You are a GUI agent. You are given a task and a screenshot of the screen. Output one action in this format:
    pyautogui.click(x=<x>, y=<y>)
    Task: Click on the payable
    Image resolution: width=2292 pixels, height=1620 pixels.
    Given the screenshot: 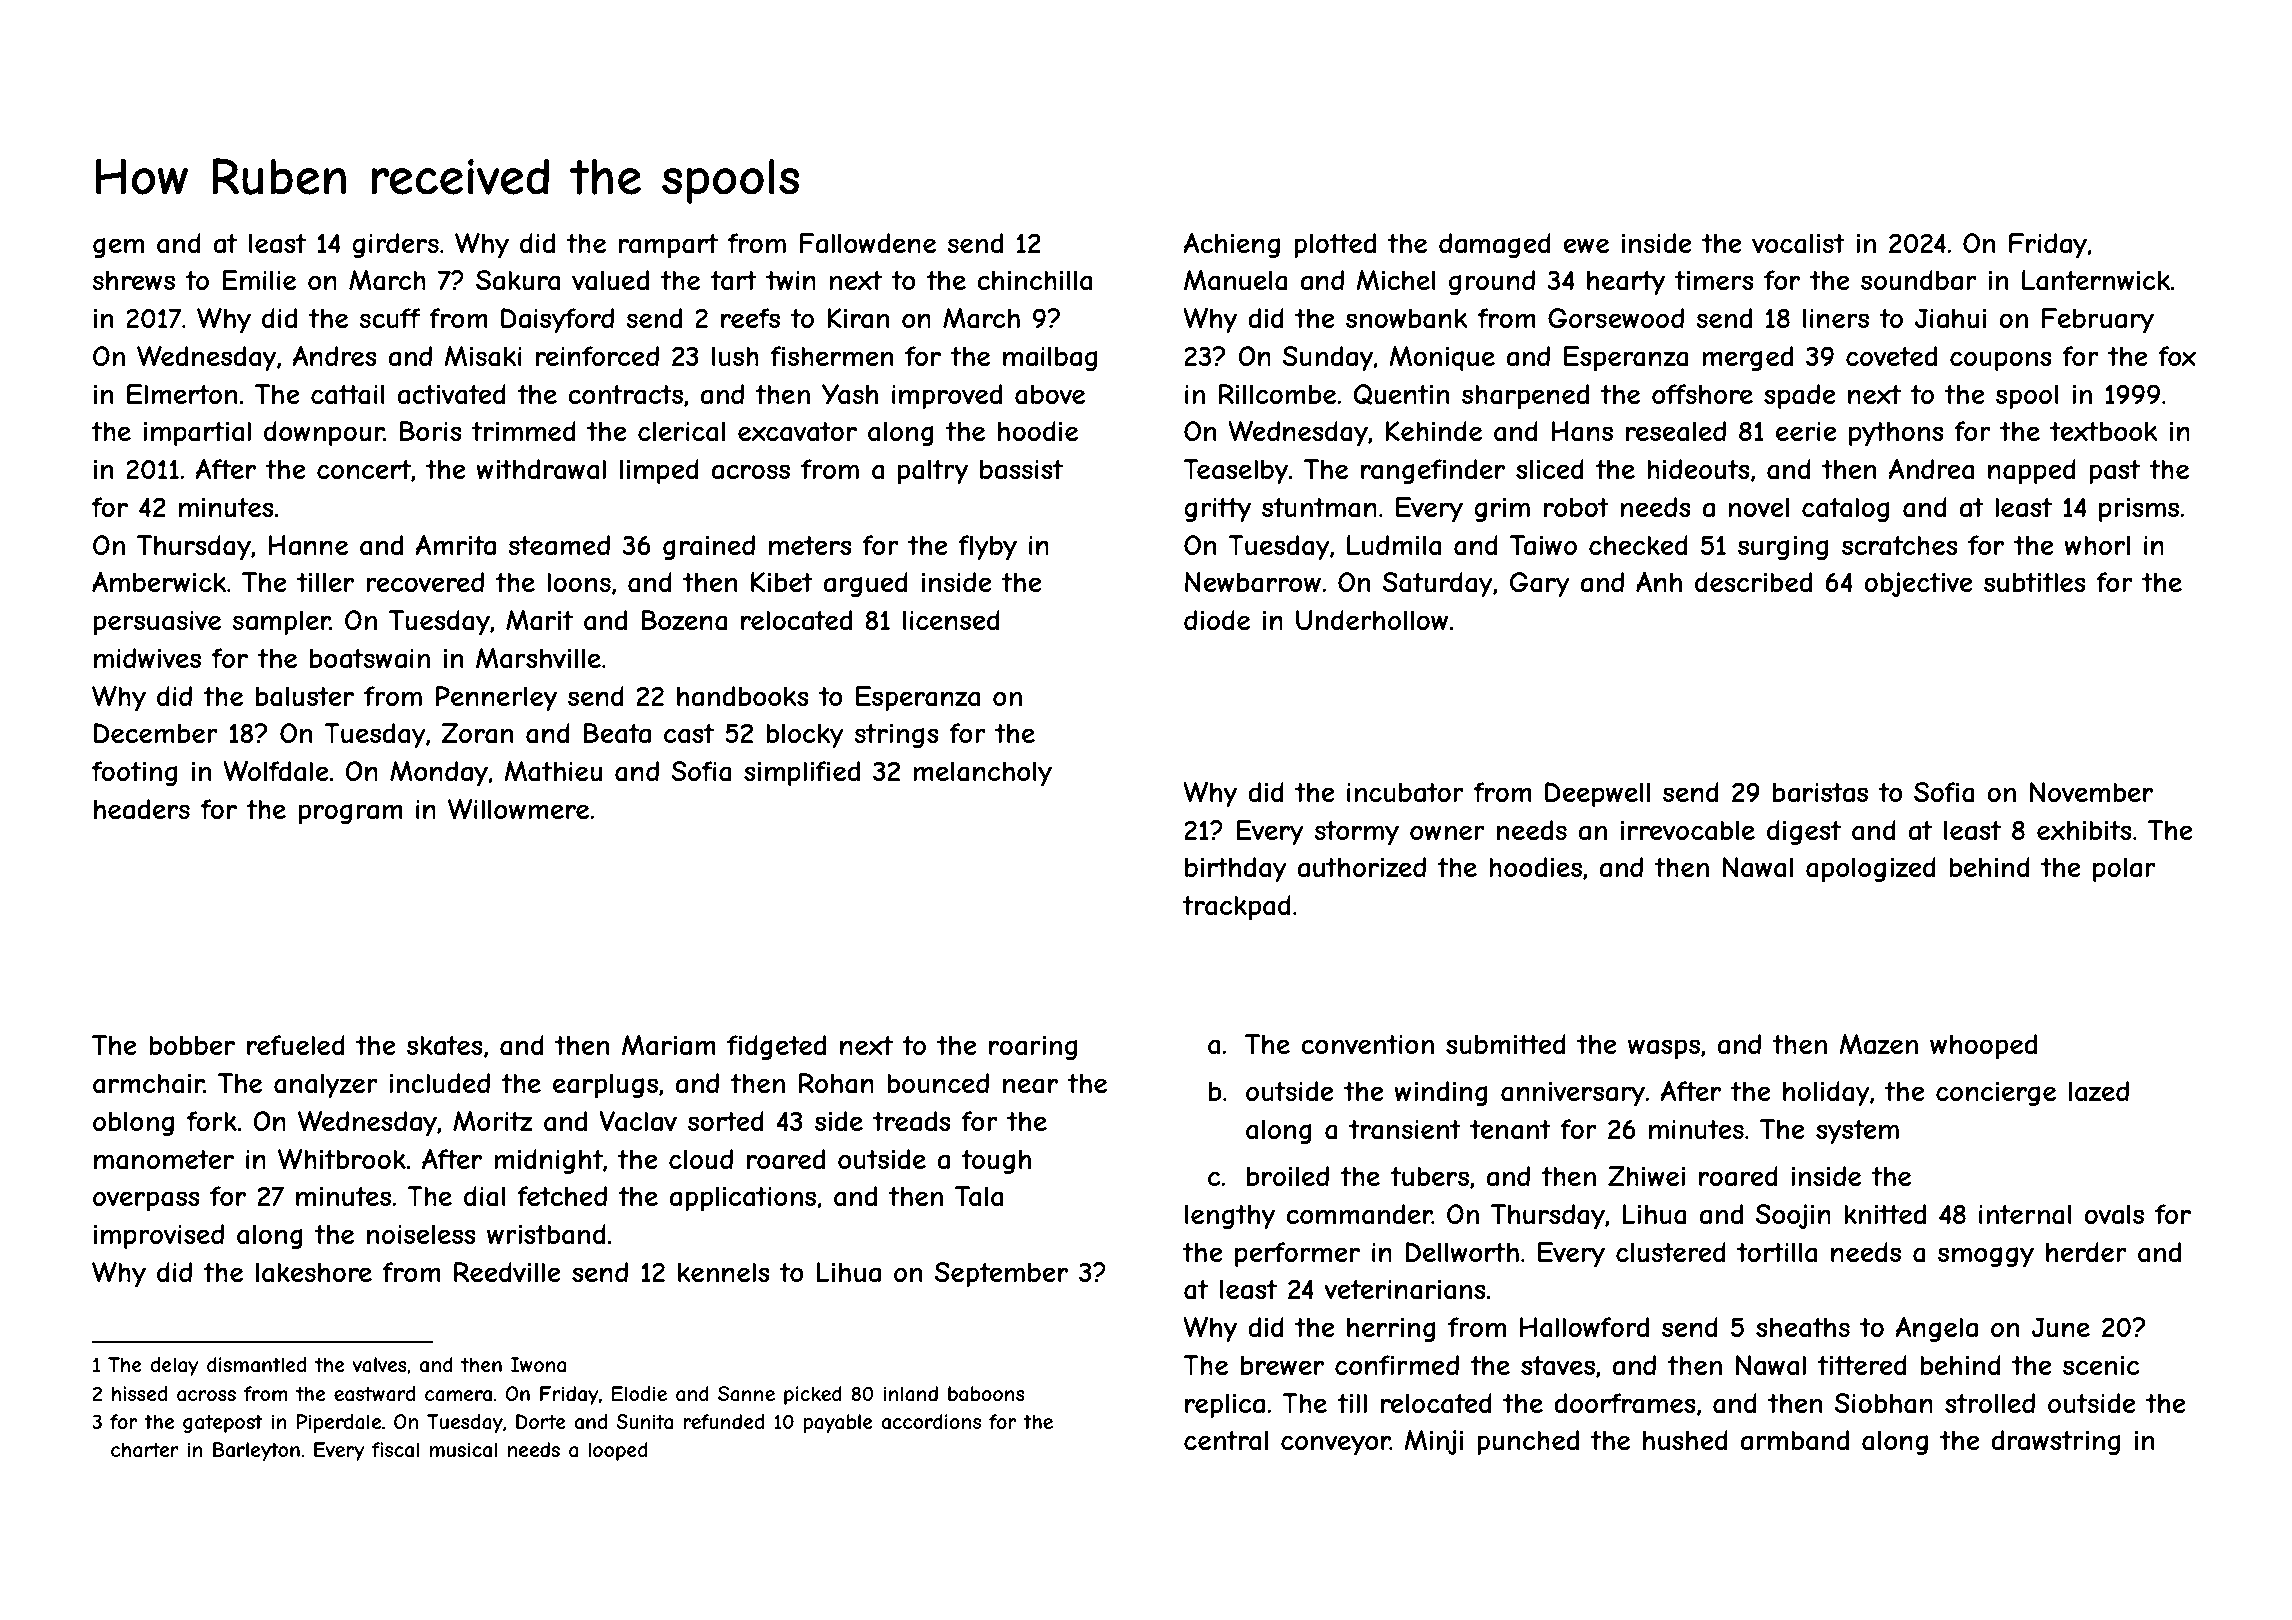 What is the action you would take?
    pyautogui.click(x=838, y=1423)
